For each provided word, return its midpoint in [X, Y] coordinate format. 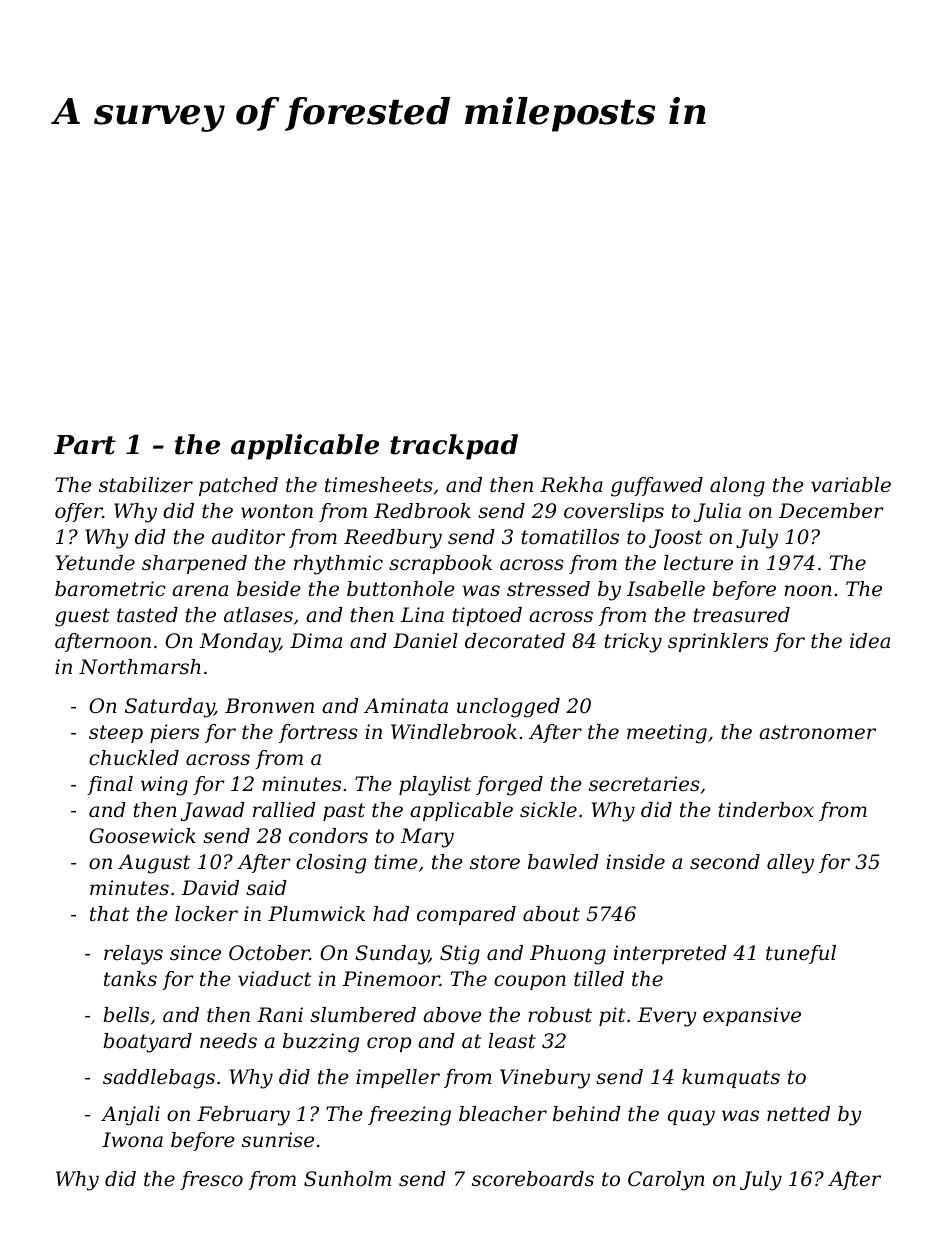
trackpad [454, 447]
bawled [563, 862]
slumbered [363, 1015]
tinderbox [765, 810]
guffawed [657, 487]
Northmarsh [140, 667]
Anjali [130, 1116]
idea [870, 641]
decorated [515, 641]
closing [331, 864]
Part [85, 445]
